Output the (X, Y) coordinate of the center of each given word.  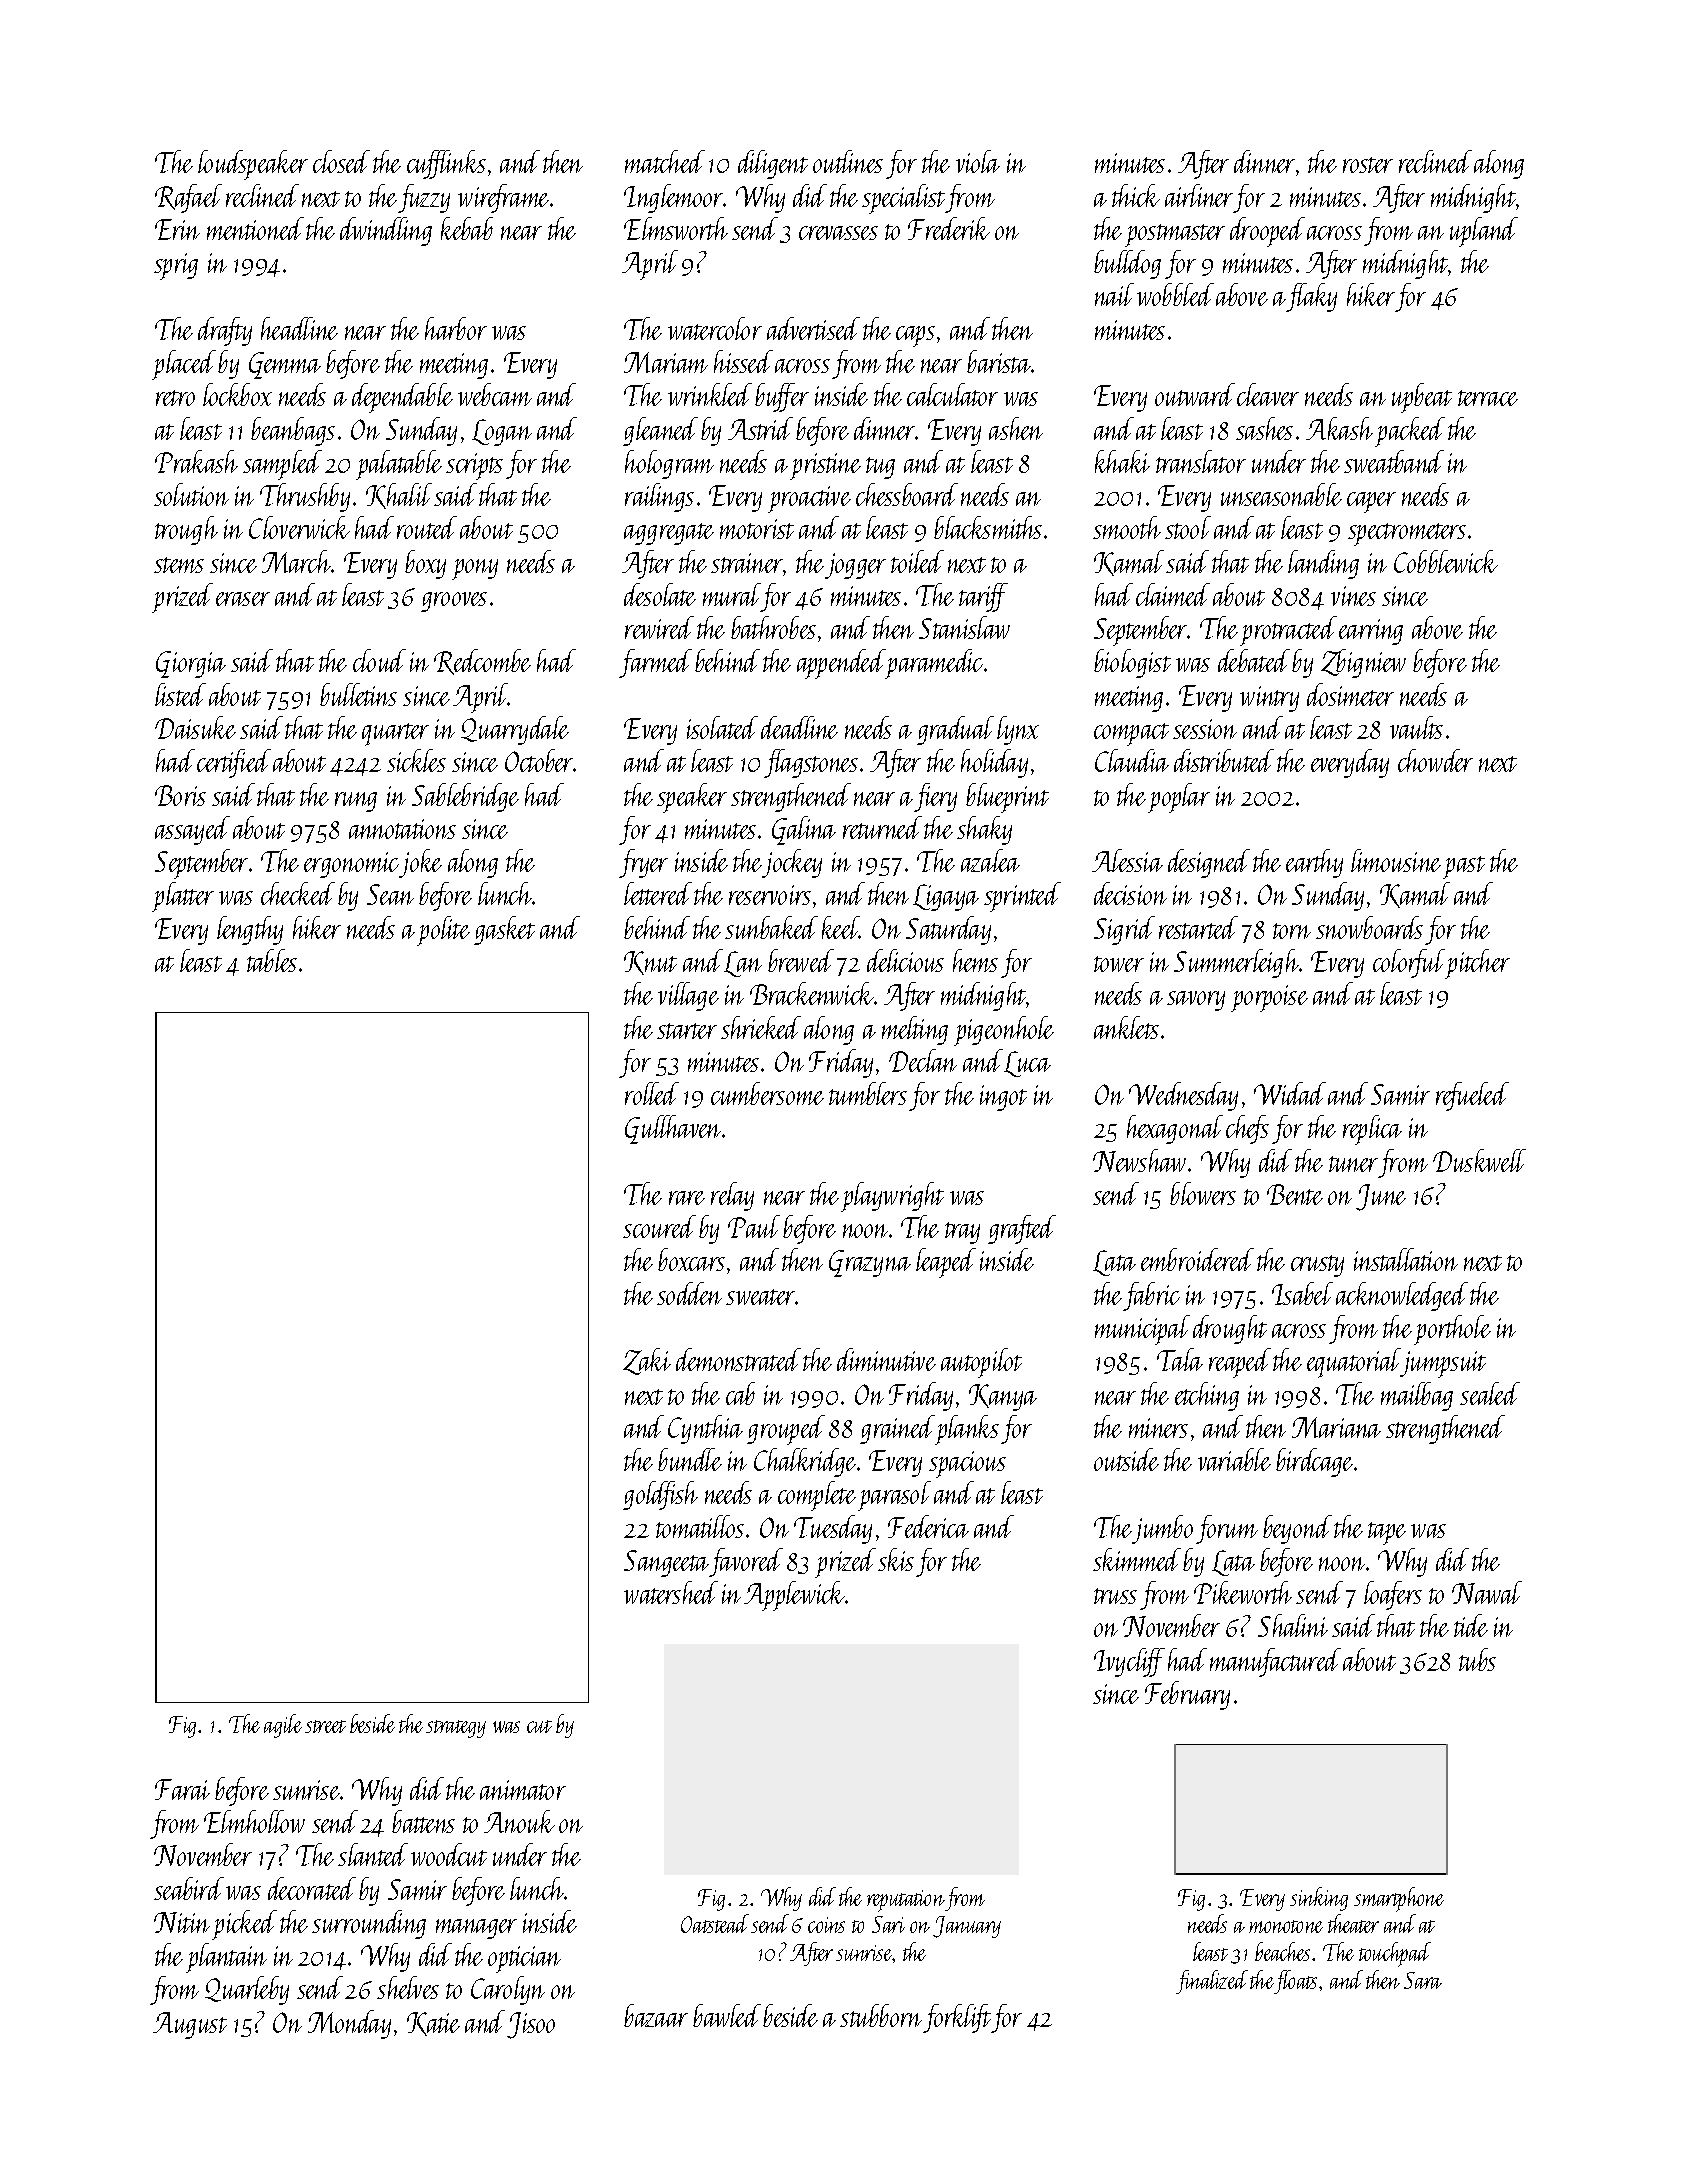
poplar (1179, 798)
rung (356, 802)
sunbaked (771, 927)
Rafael (188, 198)
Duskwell (1479, 1160)
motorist (757, 529)
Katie (433, 2024)
